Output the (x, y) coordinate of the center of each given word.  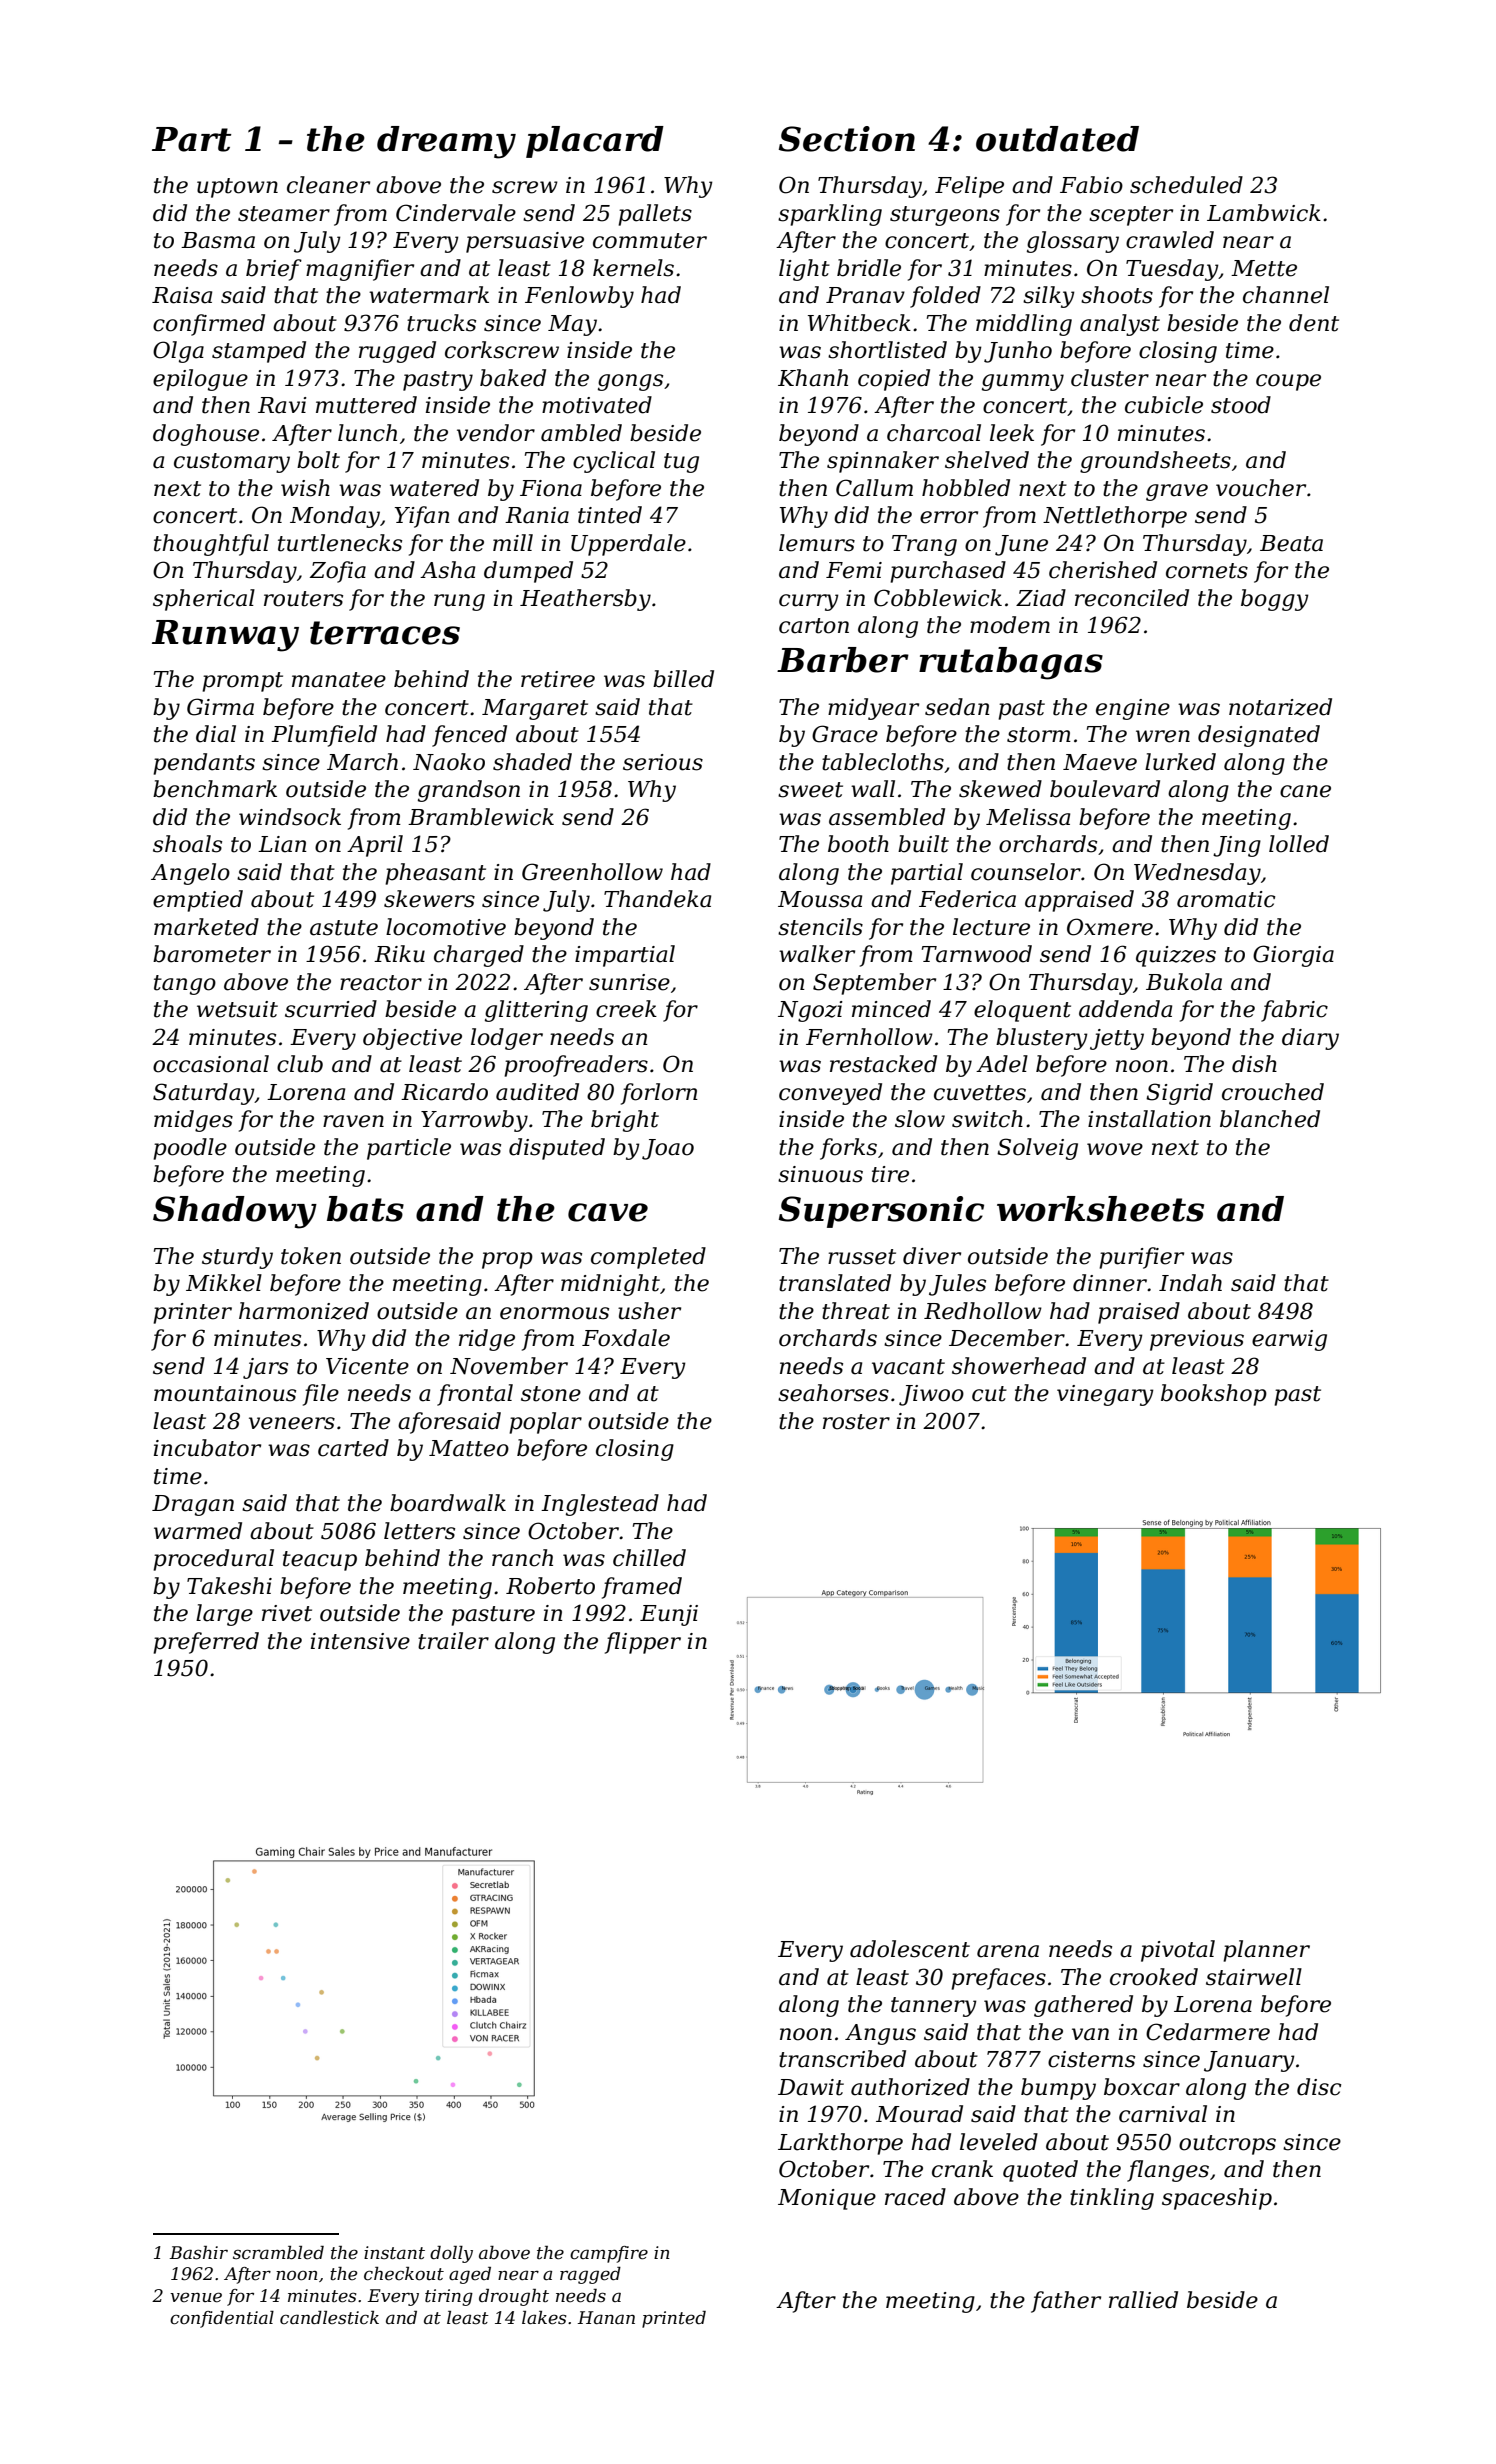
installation (1149, 1119)
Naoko (449, 762)
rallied (1143, 2300)
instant (394, 2253)
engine (1133, 709)
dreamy (446, 142)
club (300, 1064)
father (1066, 2302)
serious (663, 762)
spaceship (1217, 2199)
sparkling (830, 215)
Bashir (199, 2253)
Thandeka (657, 899)
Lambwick (1264, 213)
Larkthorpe (840, 2144)
